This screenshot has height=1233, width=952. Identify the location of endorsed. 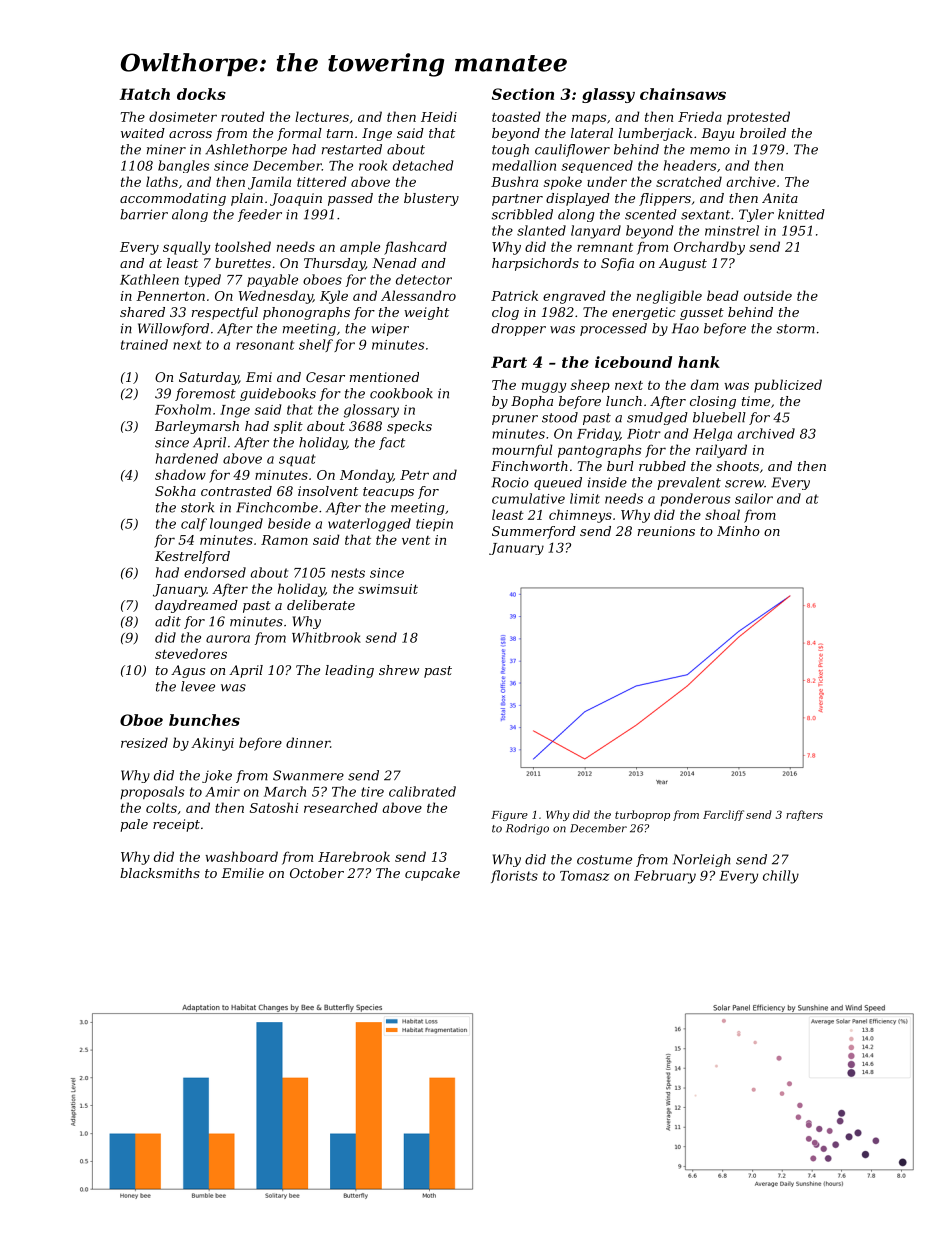
(215, 572).
